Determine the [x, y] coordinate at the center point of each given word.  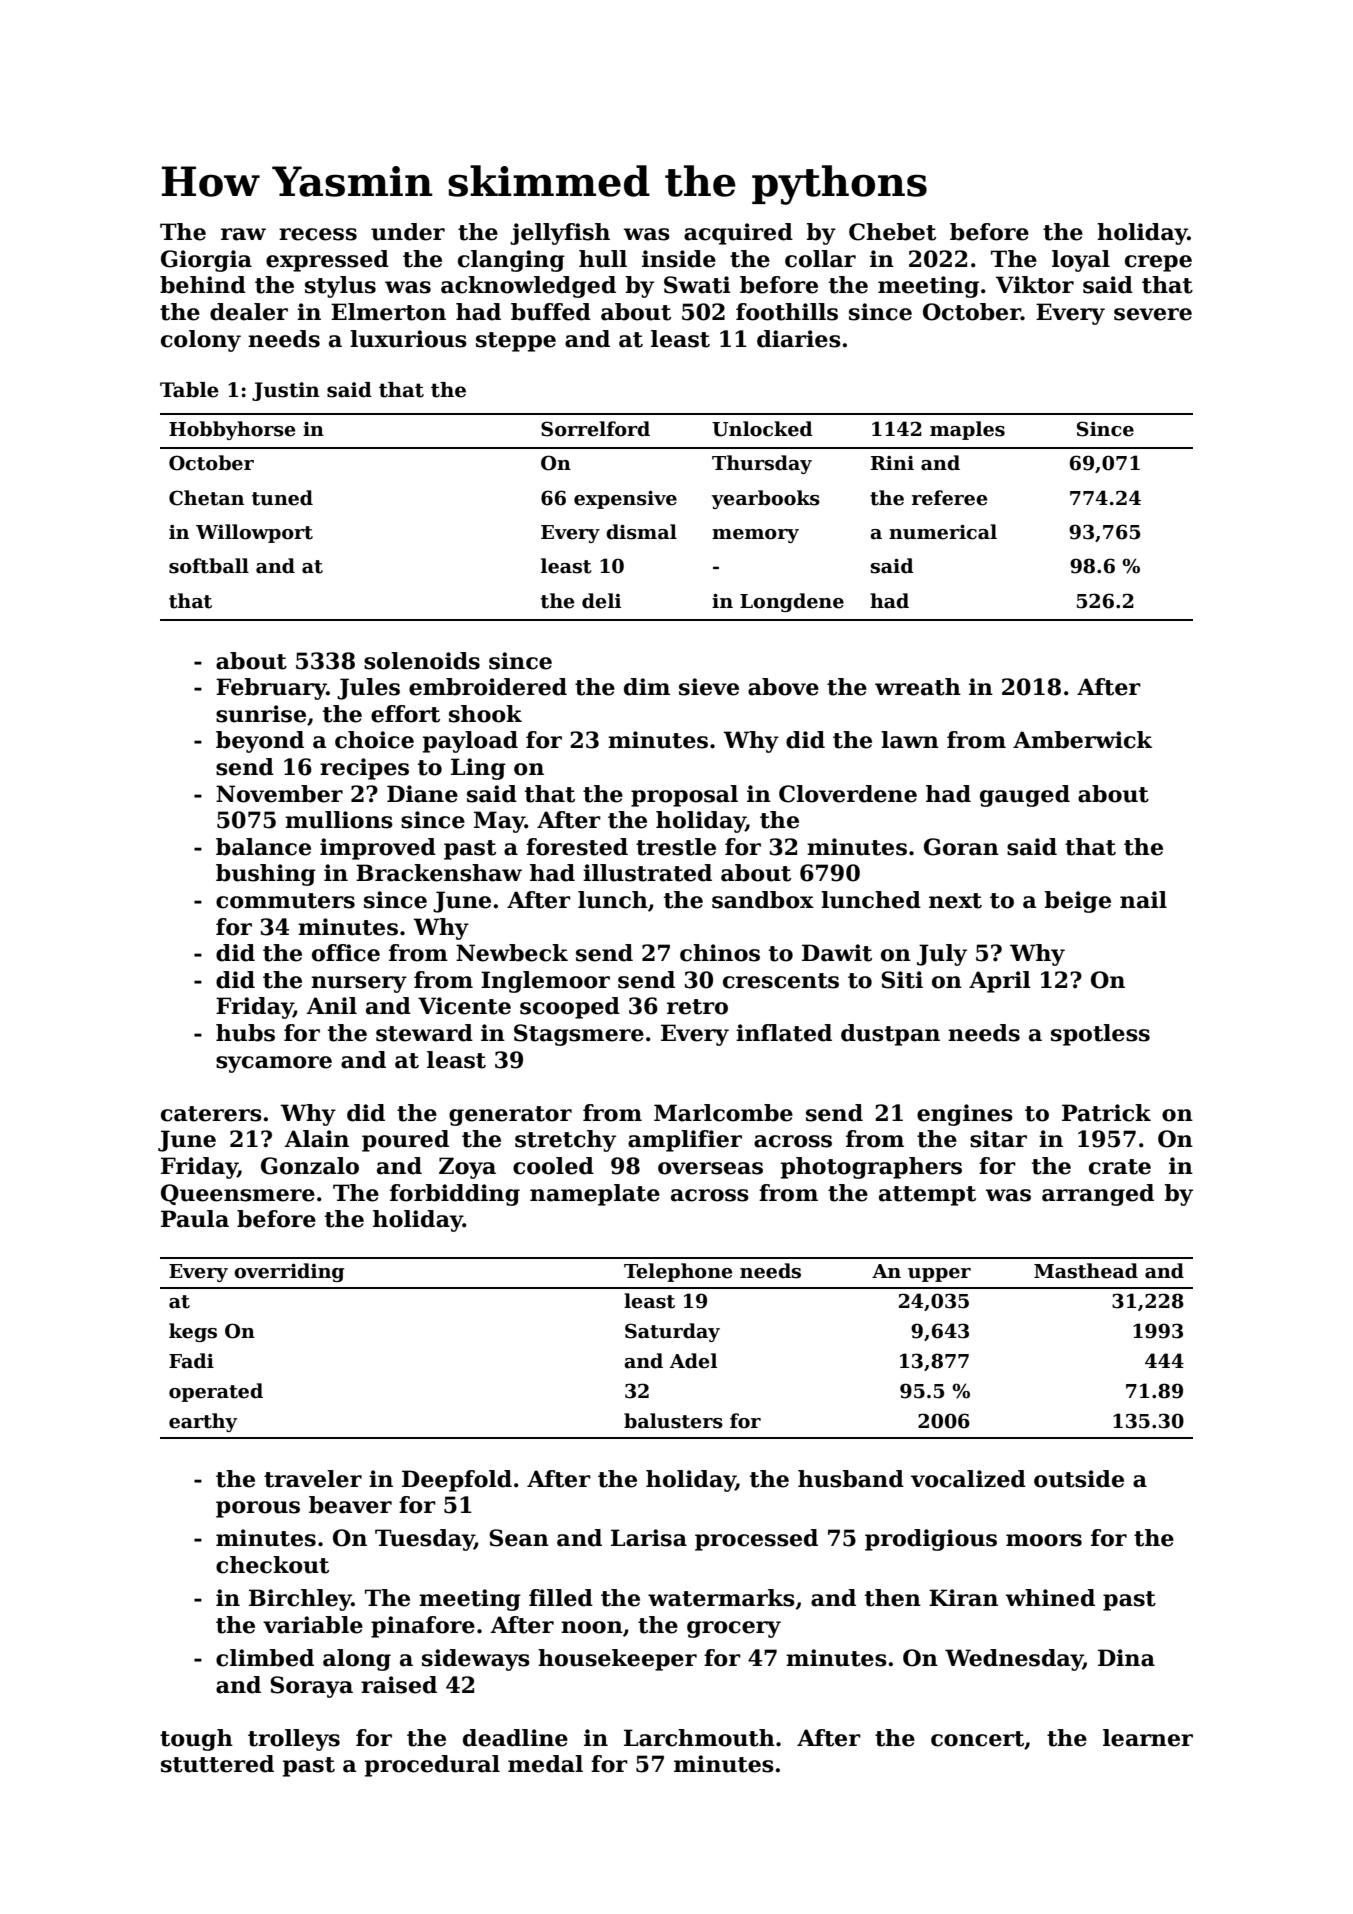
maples [967, 430]
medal [545, 1764]
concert [977, 1739]
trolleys [294, 1740]
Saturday [672, 1332]
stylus [340, 287]
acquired [738, 234]
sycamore [274, 1064]
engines [965, 1115]
